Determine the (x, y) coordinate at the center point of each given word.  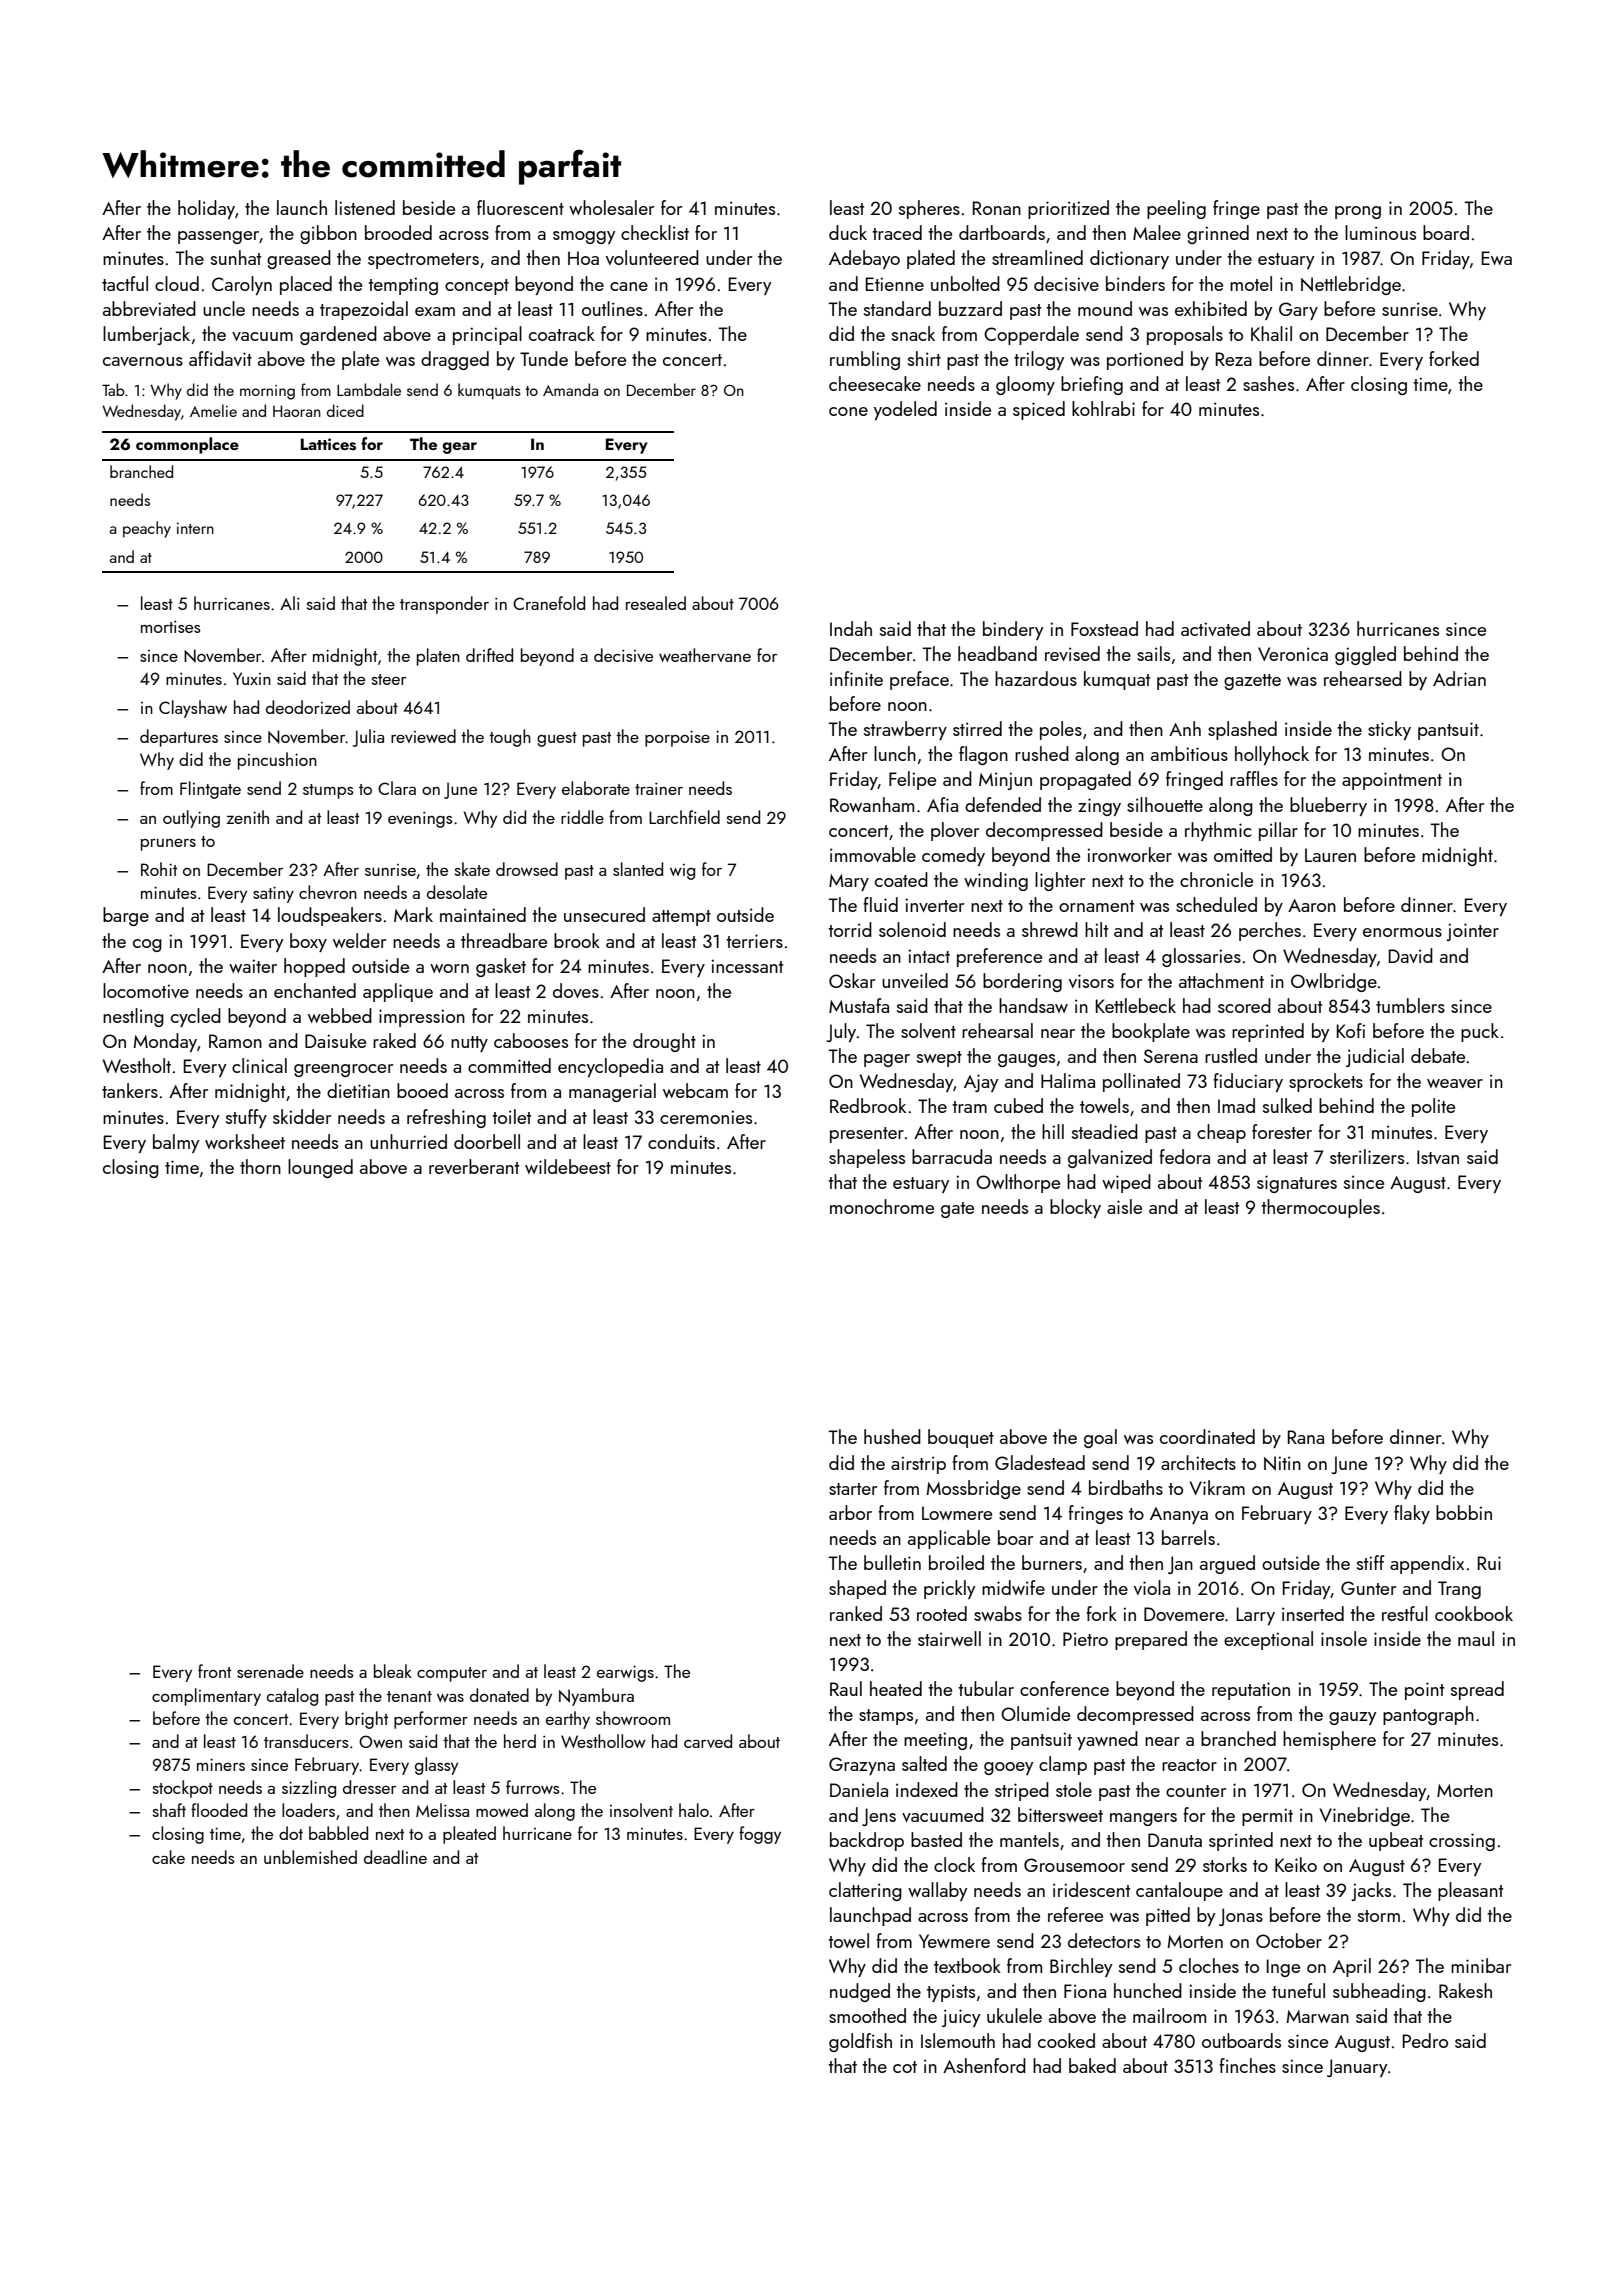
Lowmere (957, 1513)
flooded (219, 1810)
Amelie (213, 410)
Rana (1306, 1437)
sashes (1268, 383)
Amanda (570, 389)
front (214, 1671)
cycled (196, 1017)
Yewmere (954, 1941)
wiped (1126, 1183)
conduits (681, 1141)
